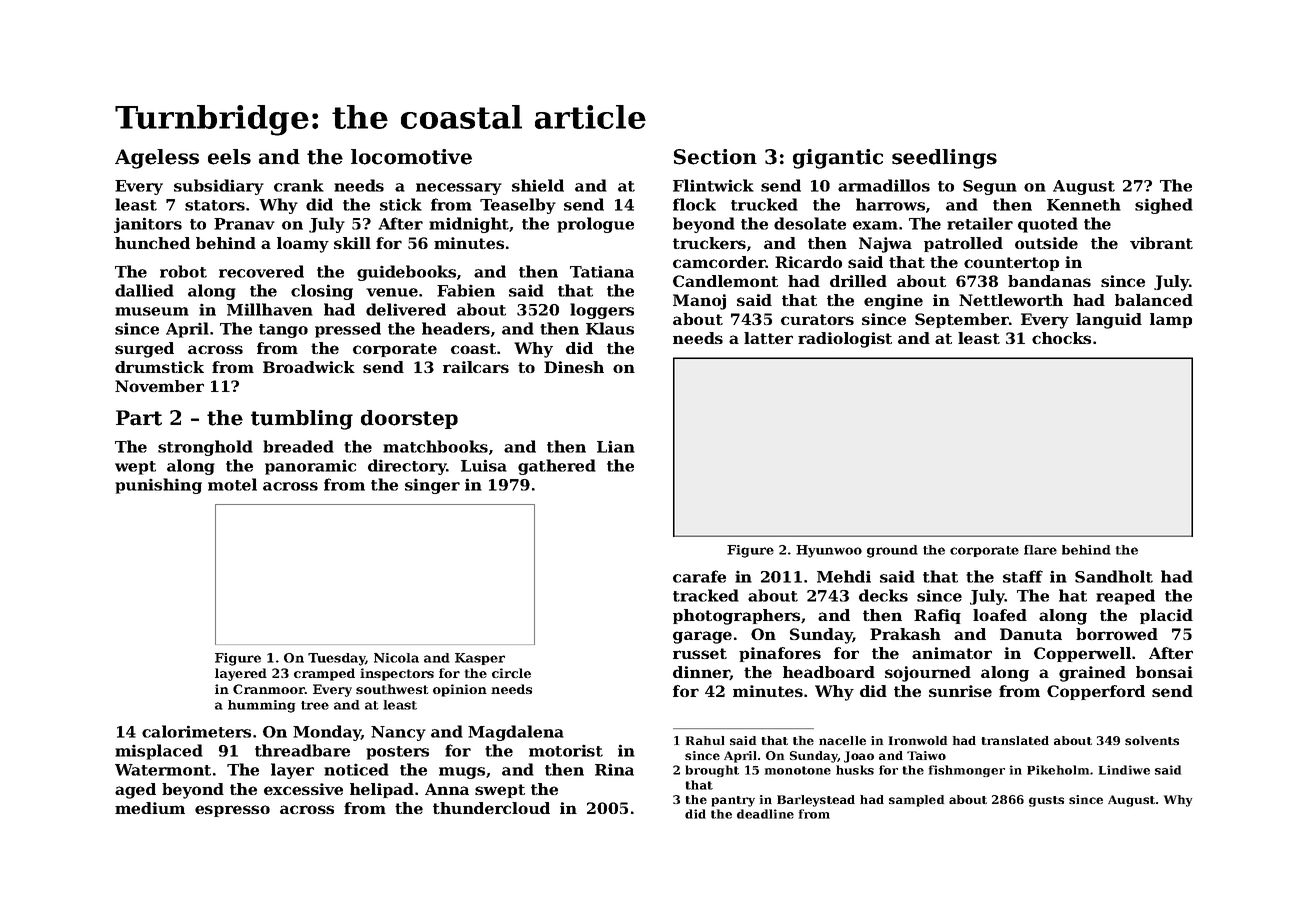 The height and width of the screenshot is (924, 1308). What do you see at coordinates (892, 551) in the screenshot?
I see `ground` at bounding box center [892, 551].
